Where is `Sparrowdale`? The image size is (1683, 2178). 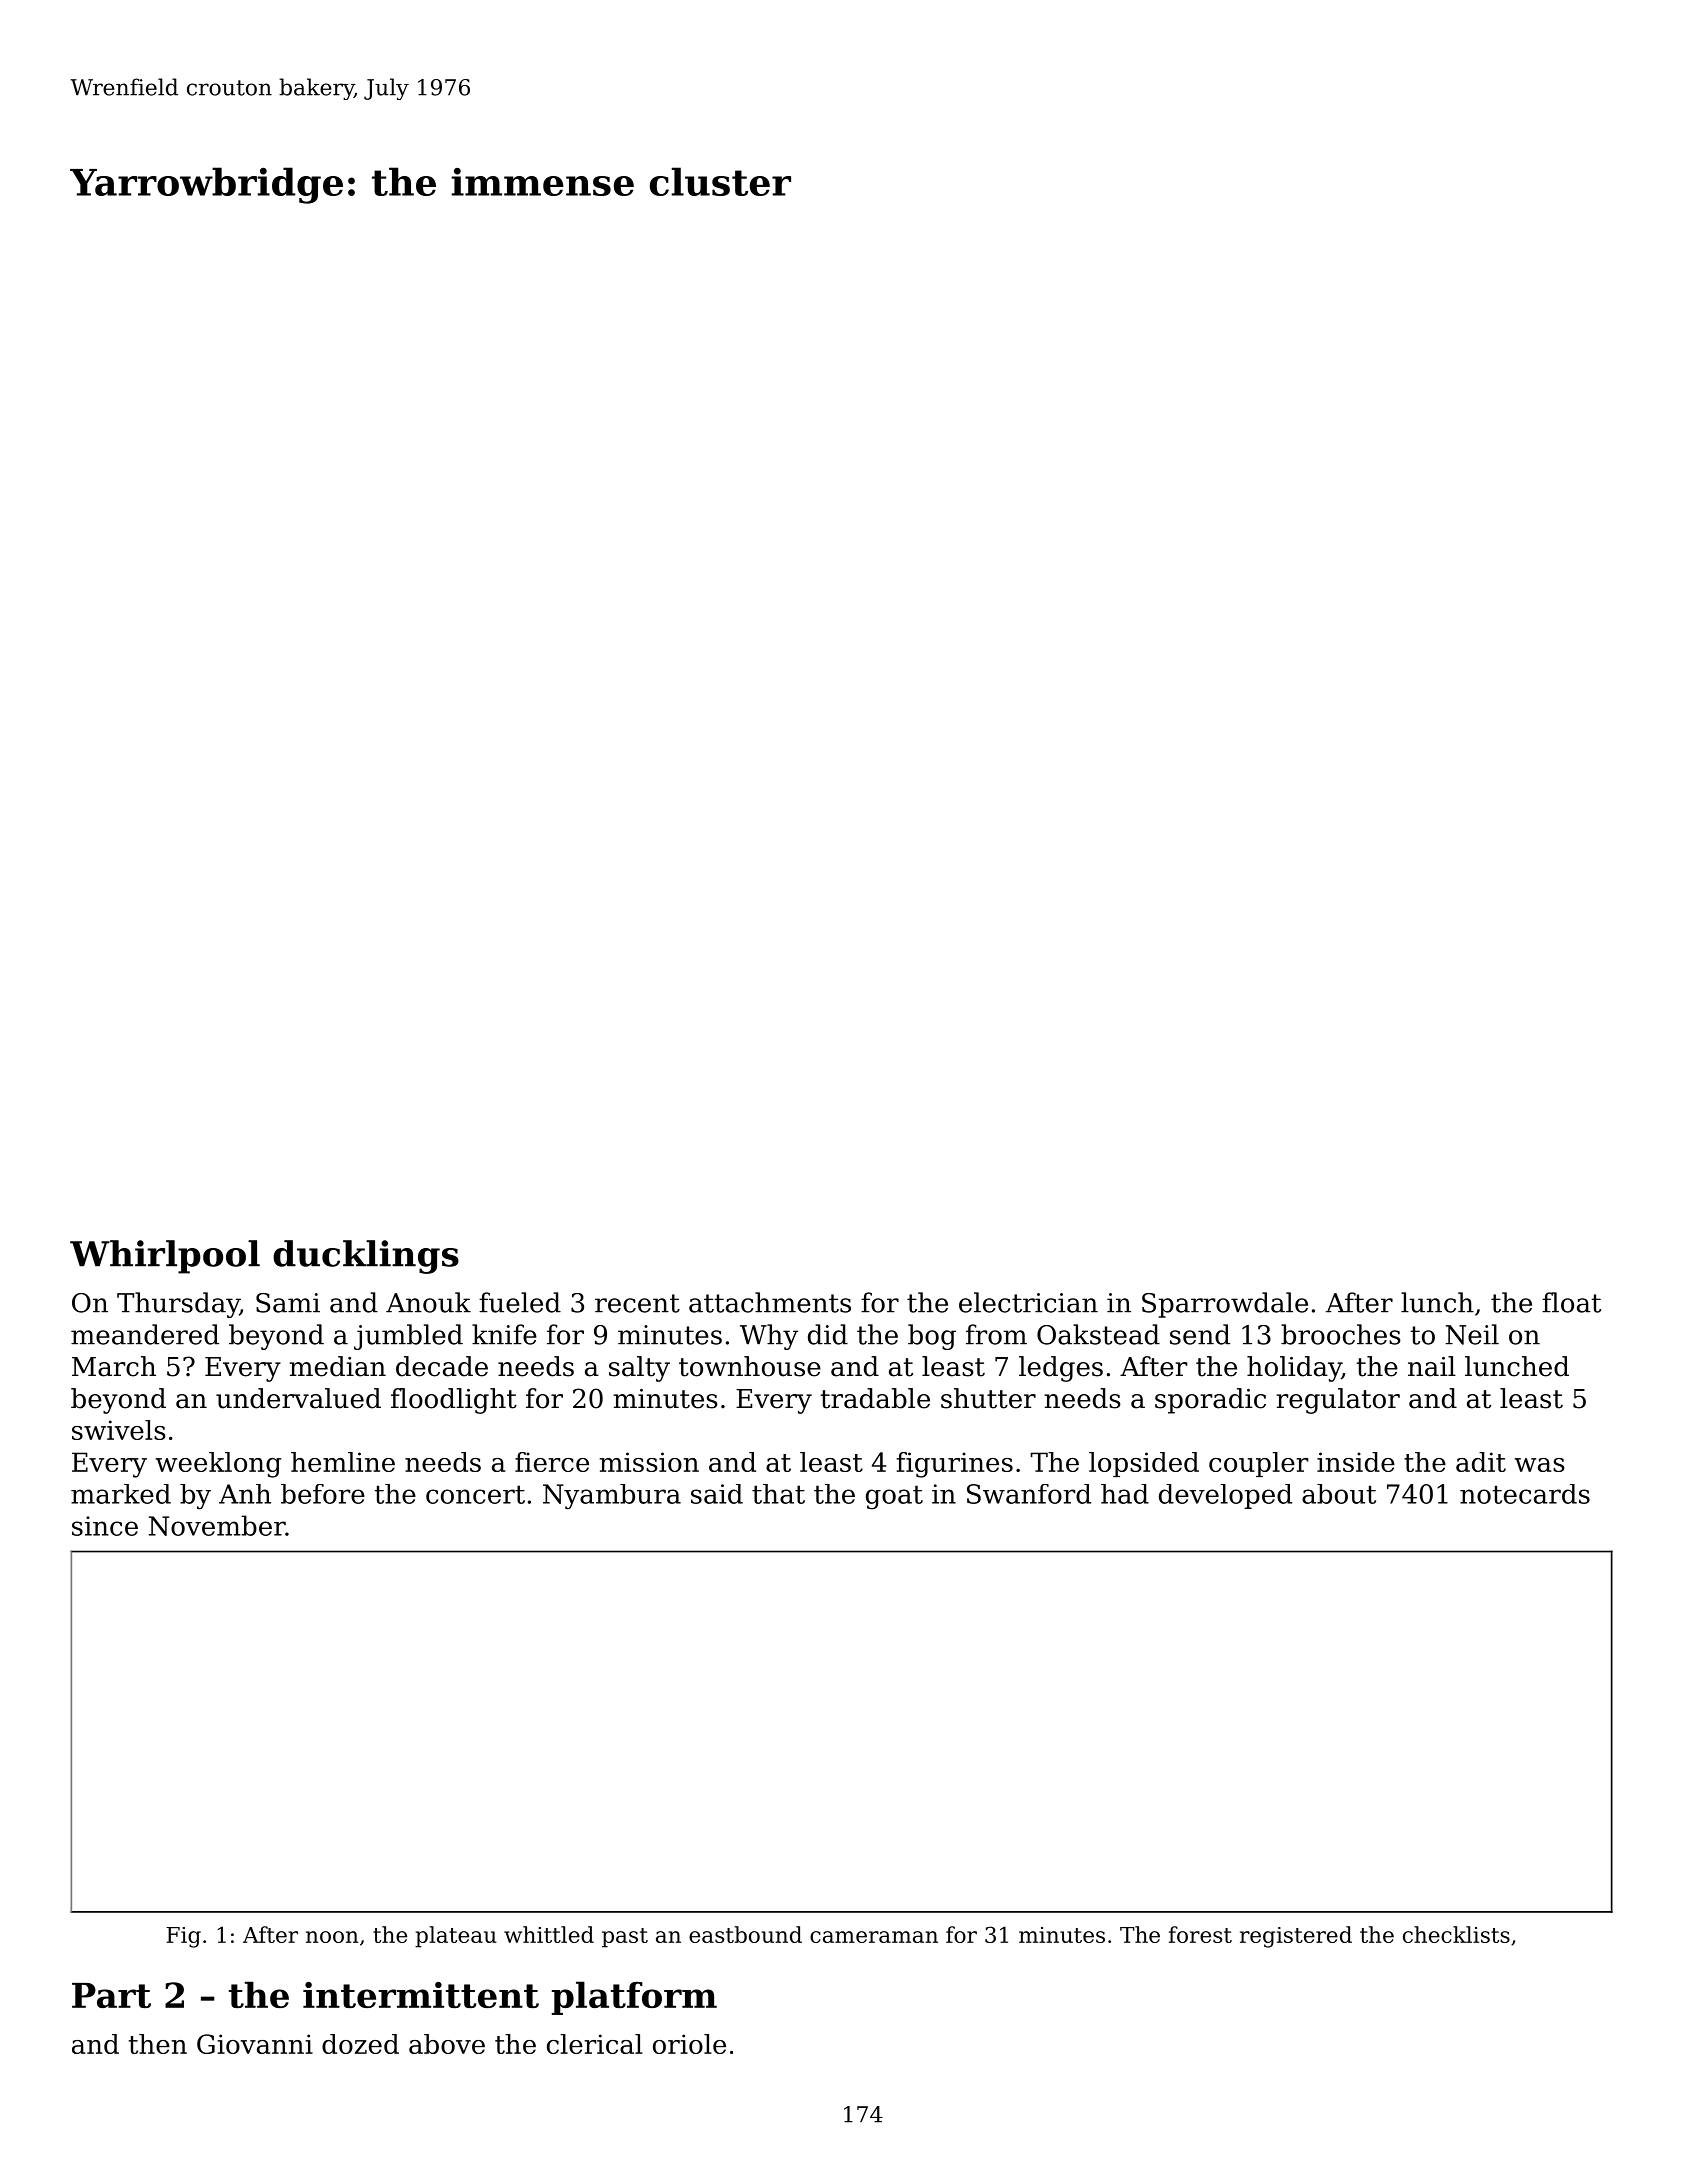 Sparrowdale is located at coordinates (1225, 1305).
